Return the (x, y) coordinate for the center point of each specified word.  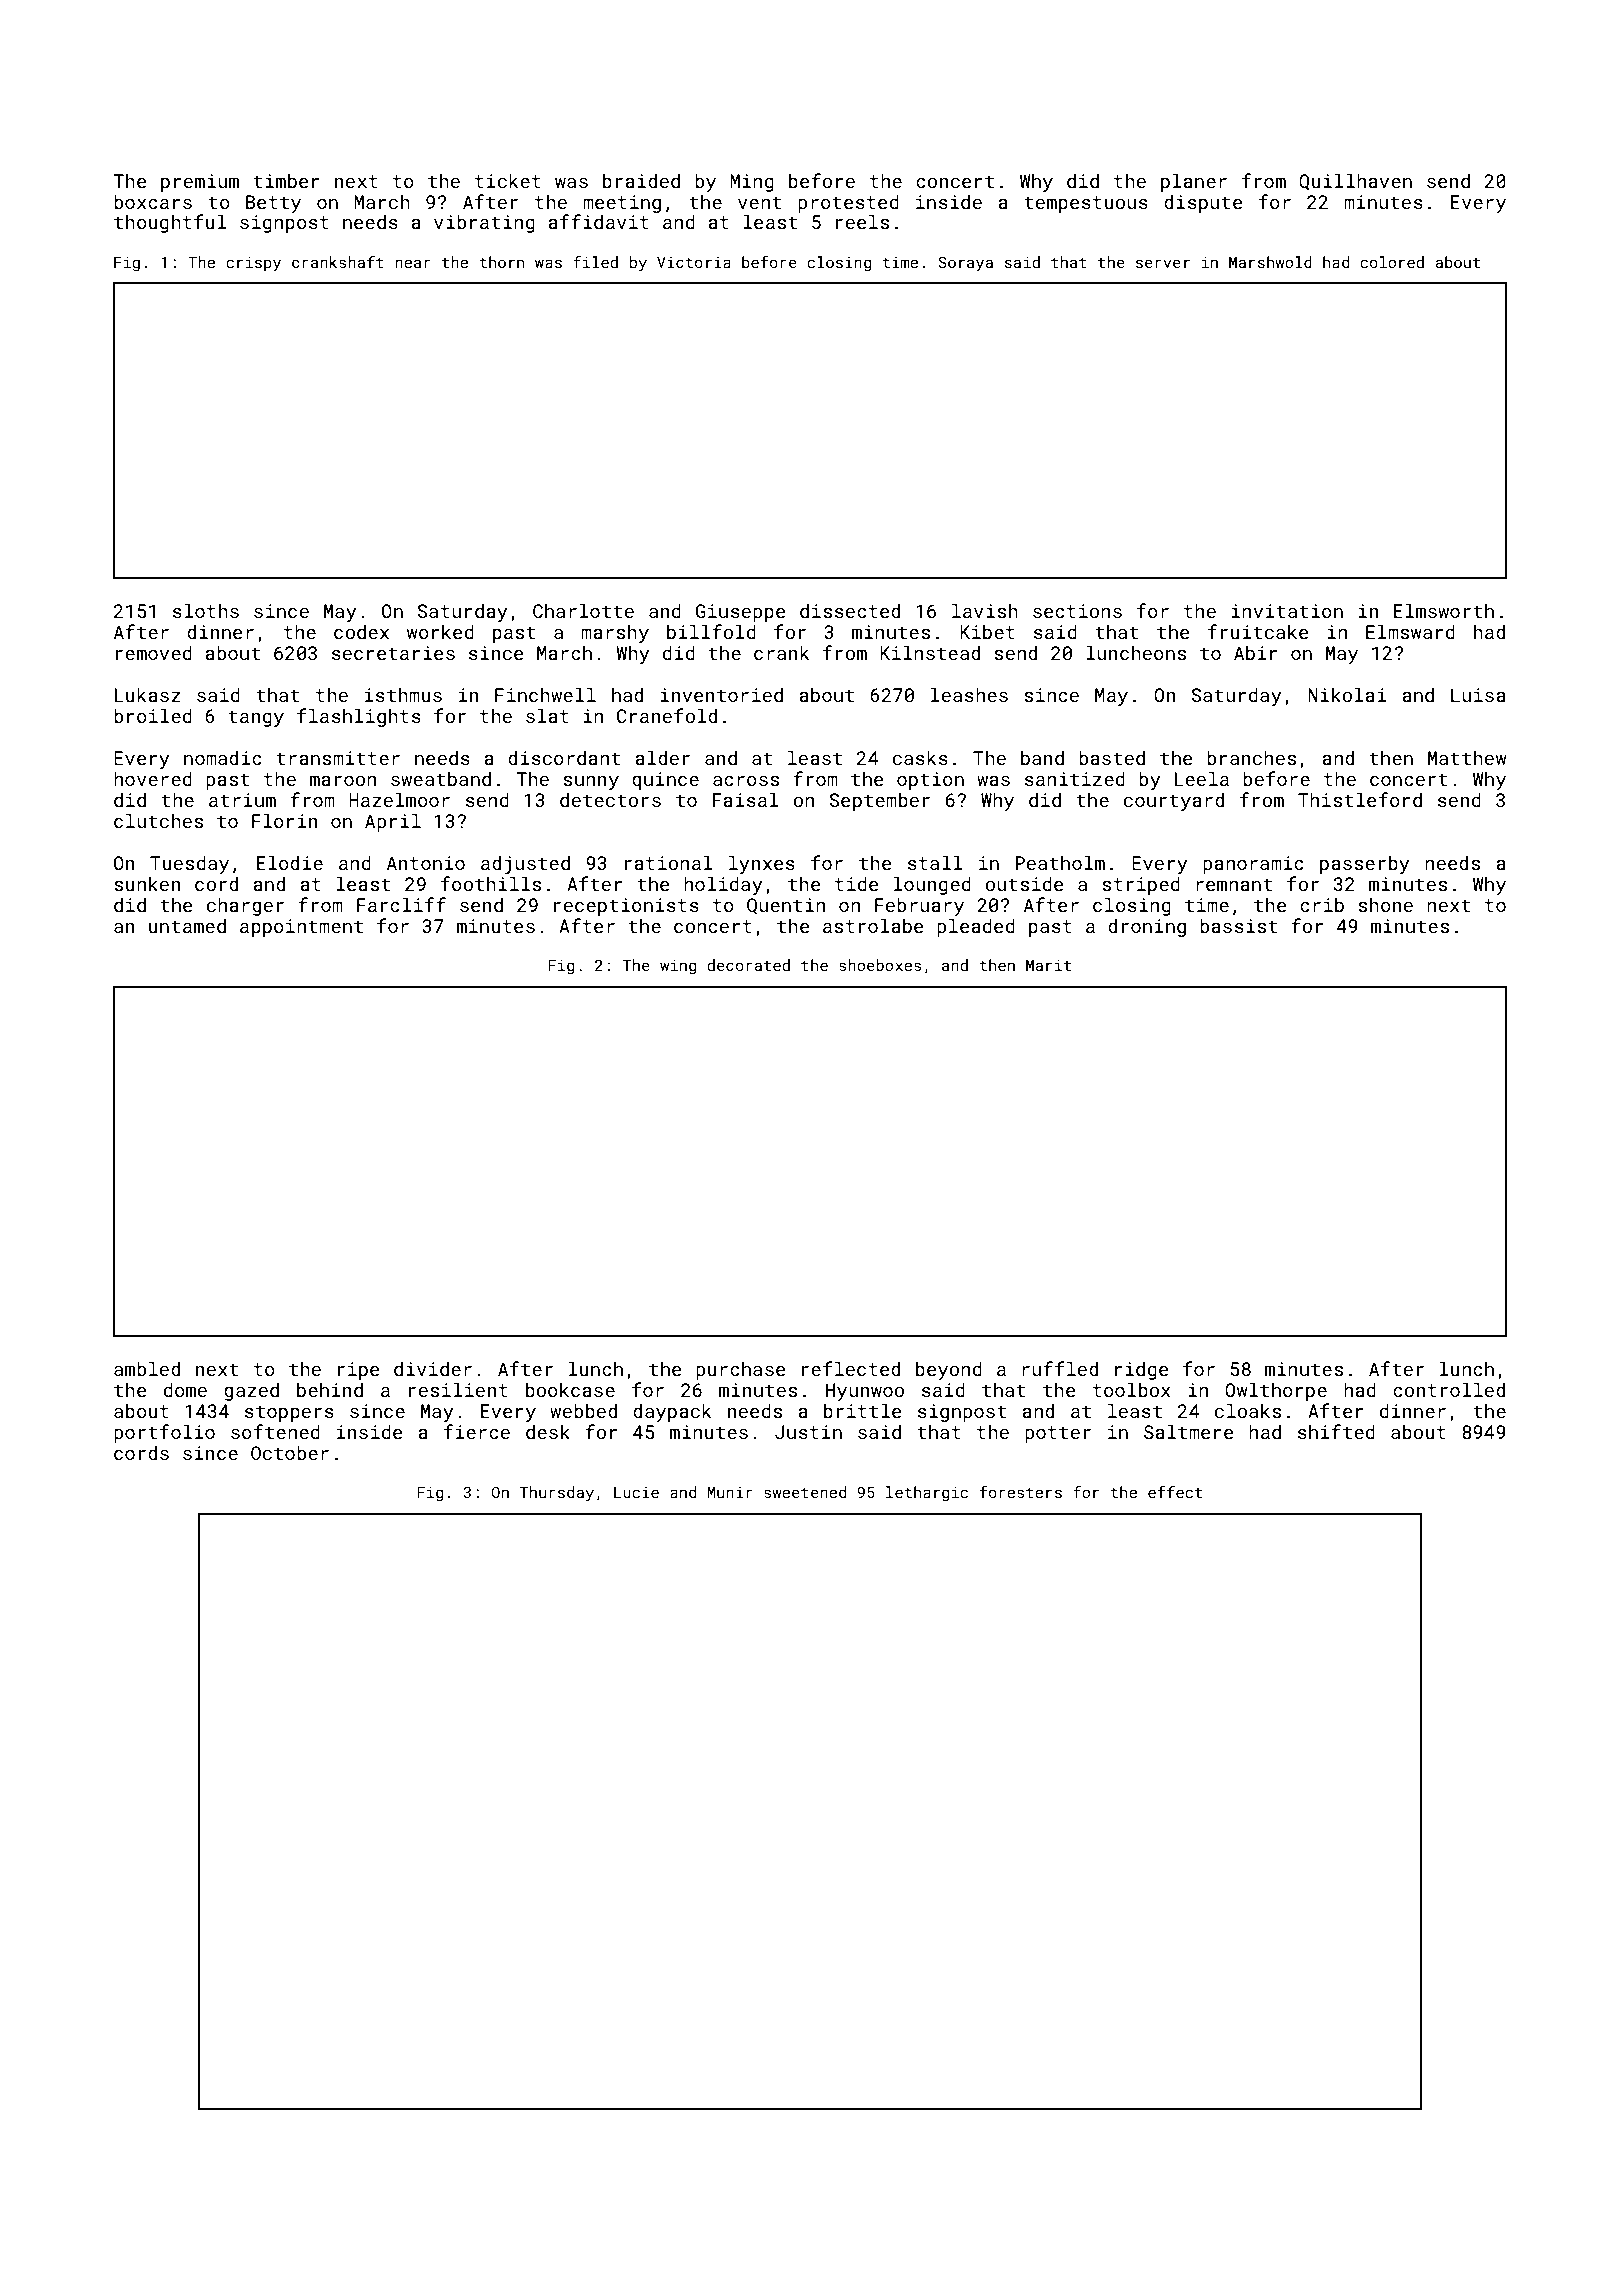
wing (678, 967)
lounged (932, 885)
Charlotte (583, 610)
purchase (740, 1370)
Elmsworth (1444, 610)
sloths (206, 610)
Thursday (557, 1494)
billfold (711, 631)
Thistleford (1360, 799)
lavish (985, 610)
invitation (1287, 611)
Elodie (290, 862)
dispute (1203, 203)
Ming (752, 183)
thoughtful (170, 223)
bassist (1238, 925)
